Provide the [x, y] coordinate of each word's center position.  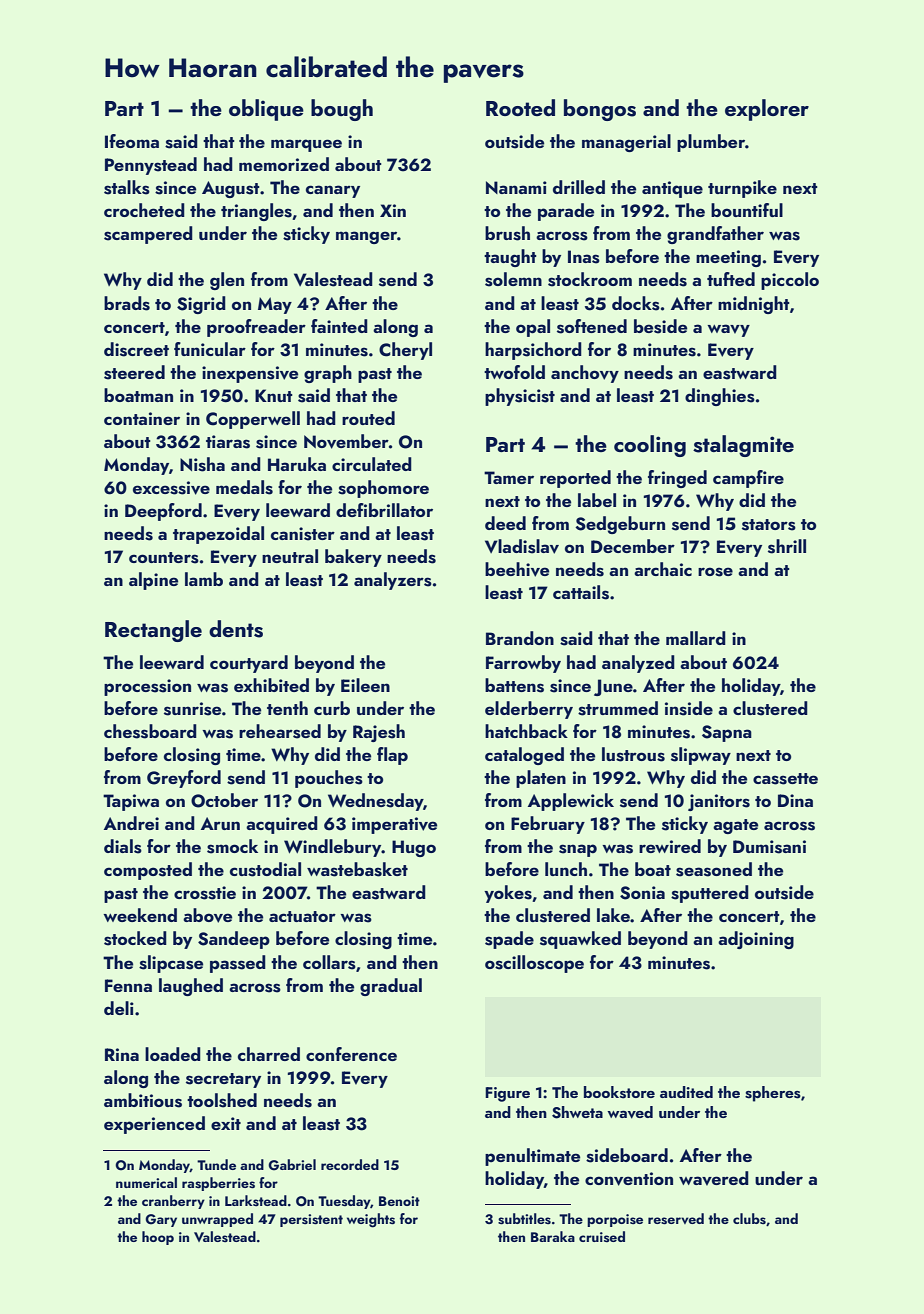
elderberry [529, 710]
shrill [787, 546]
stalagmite [743, 446]
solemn [513, 279]
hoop [158, 1238]
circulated [372, 464]
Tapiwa [131, 802]
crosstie [205, 893]
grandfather [715, 235]
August [231, 189]
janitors [719, 802]
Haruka [297, 464]
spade [509, 940]
